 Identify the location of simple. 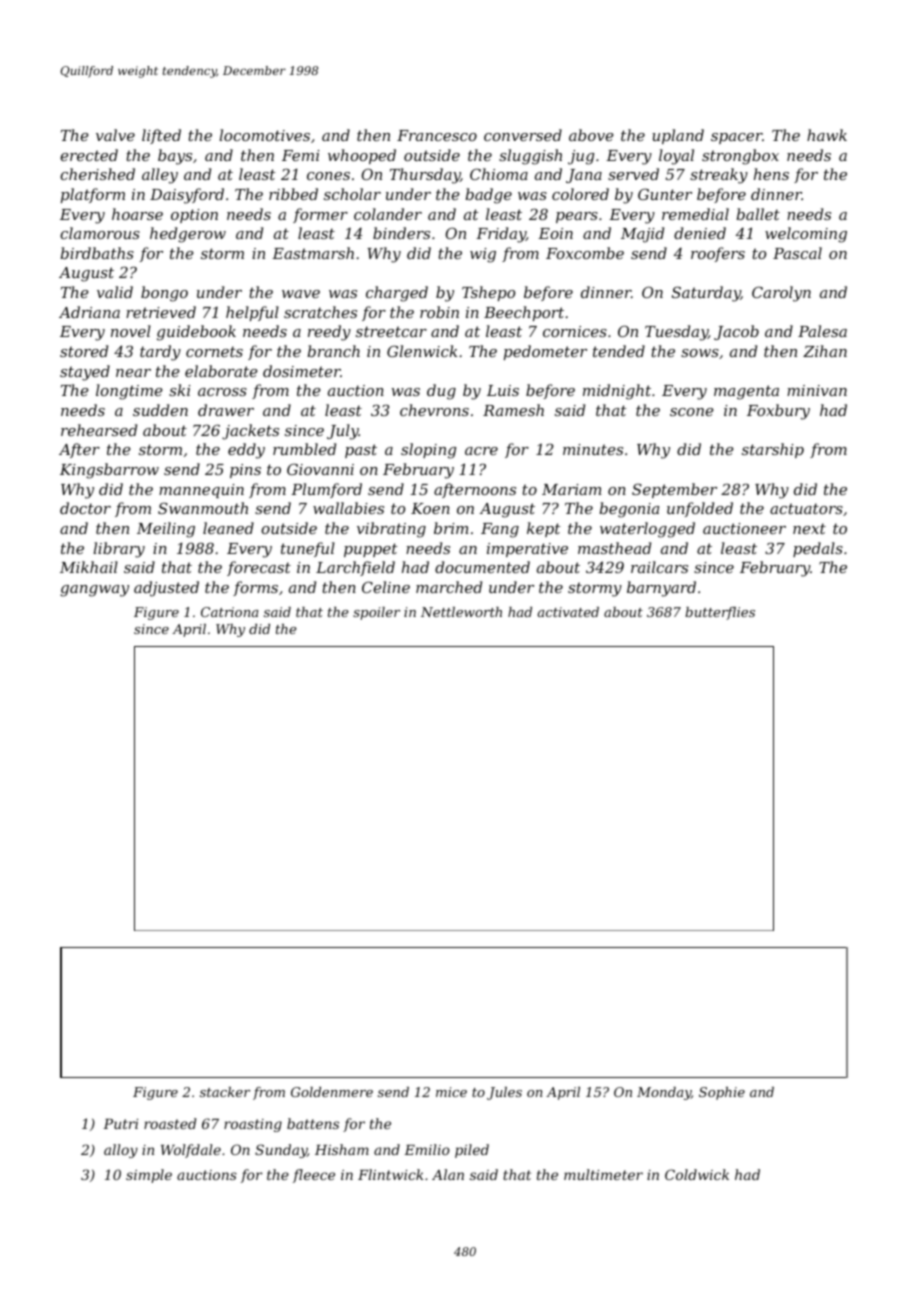
(149, 1176).
